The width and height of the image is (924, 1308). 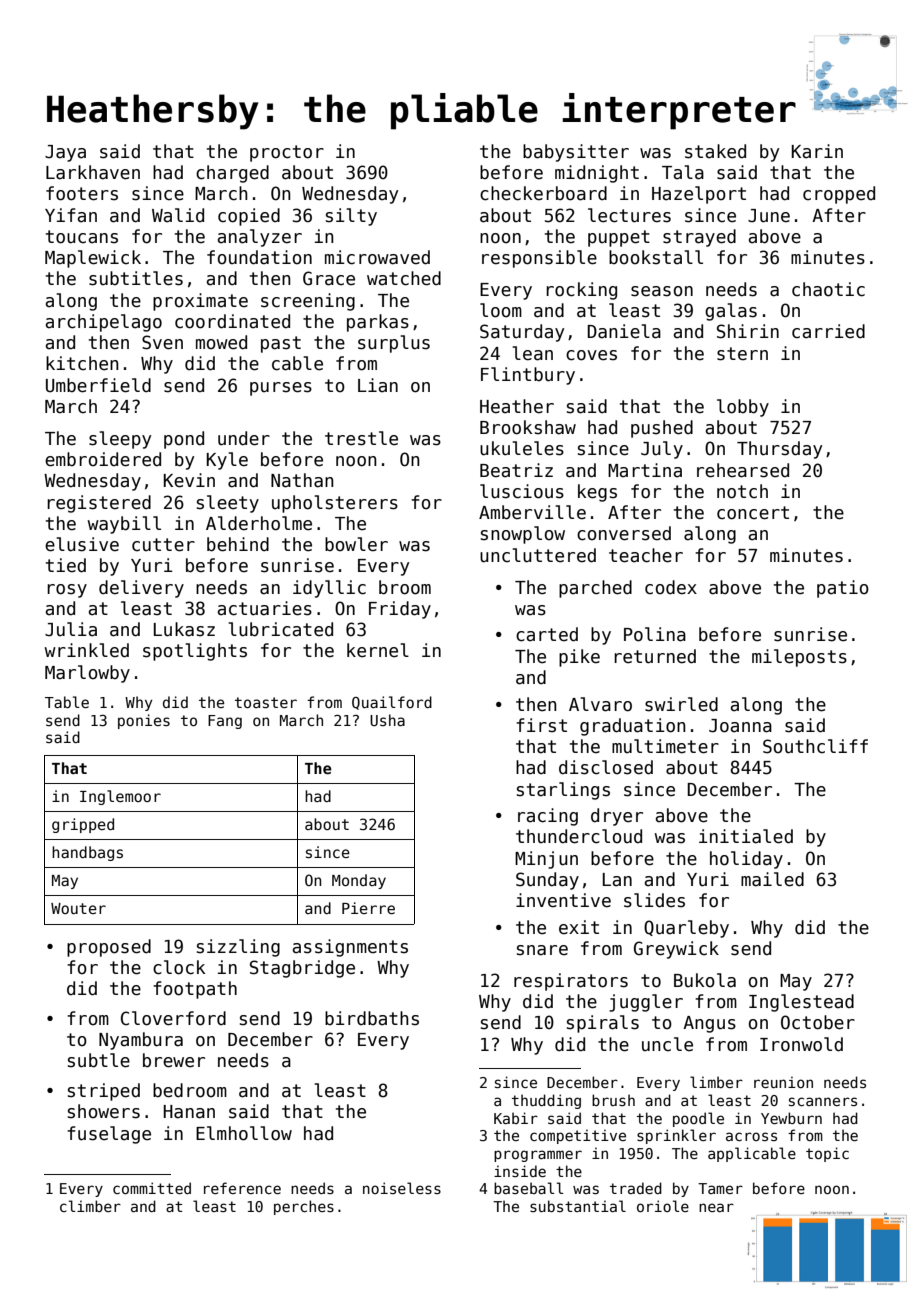 I want to click on Lian, so click(x=378, y=385).
